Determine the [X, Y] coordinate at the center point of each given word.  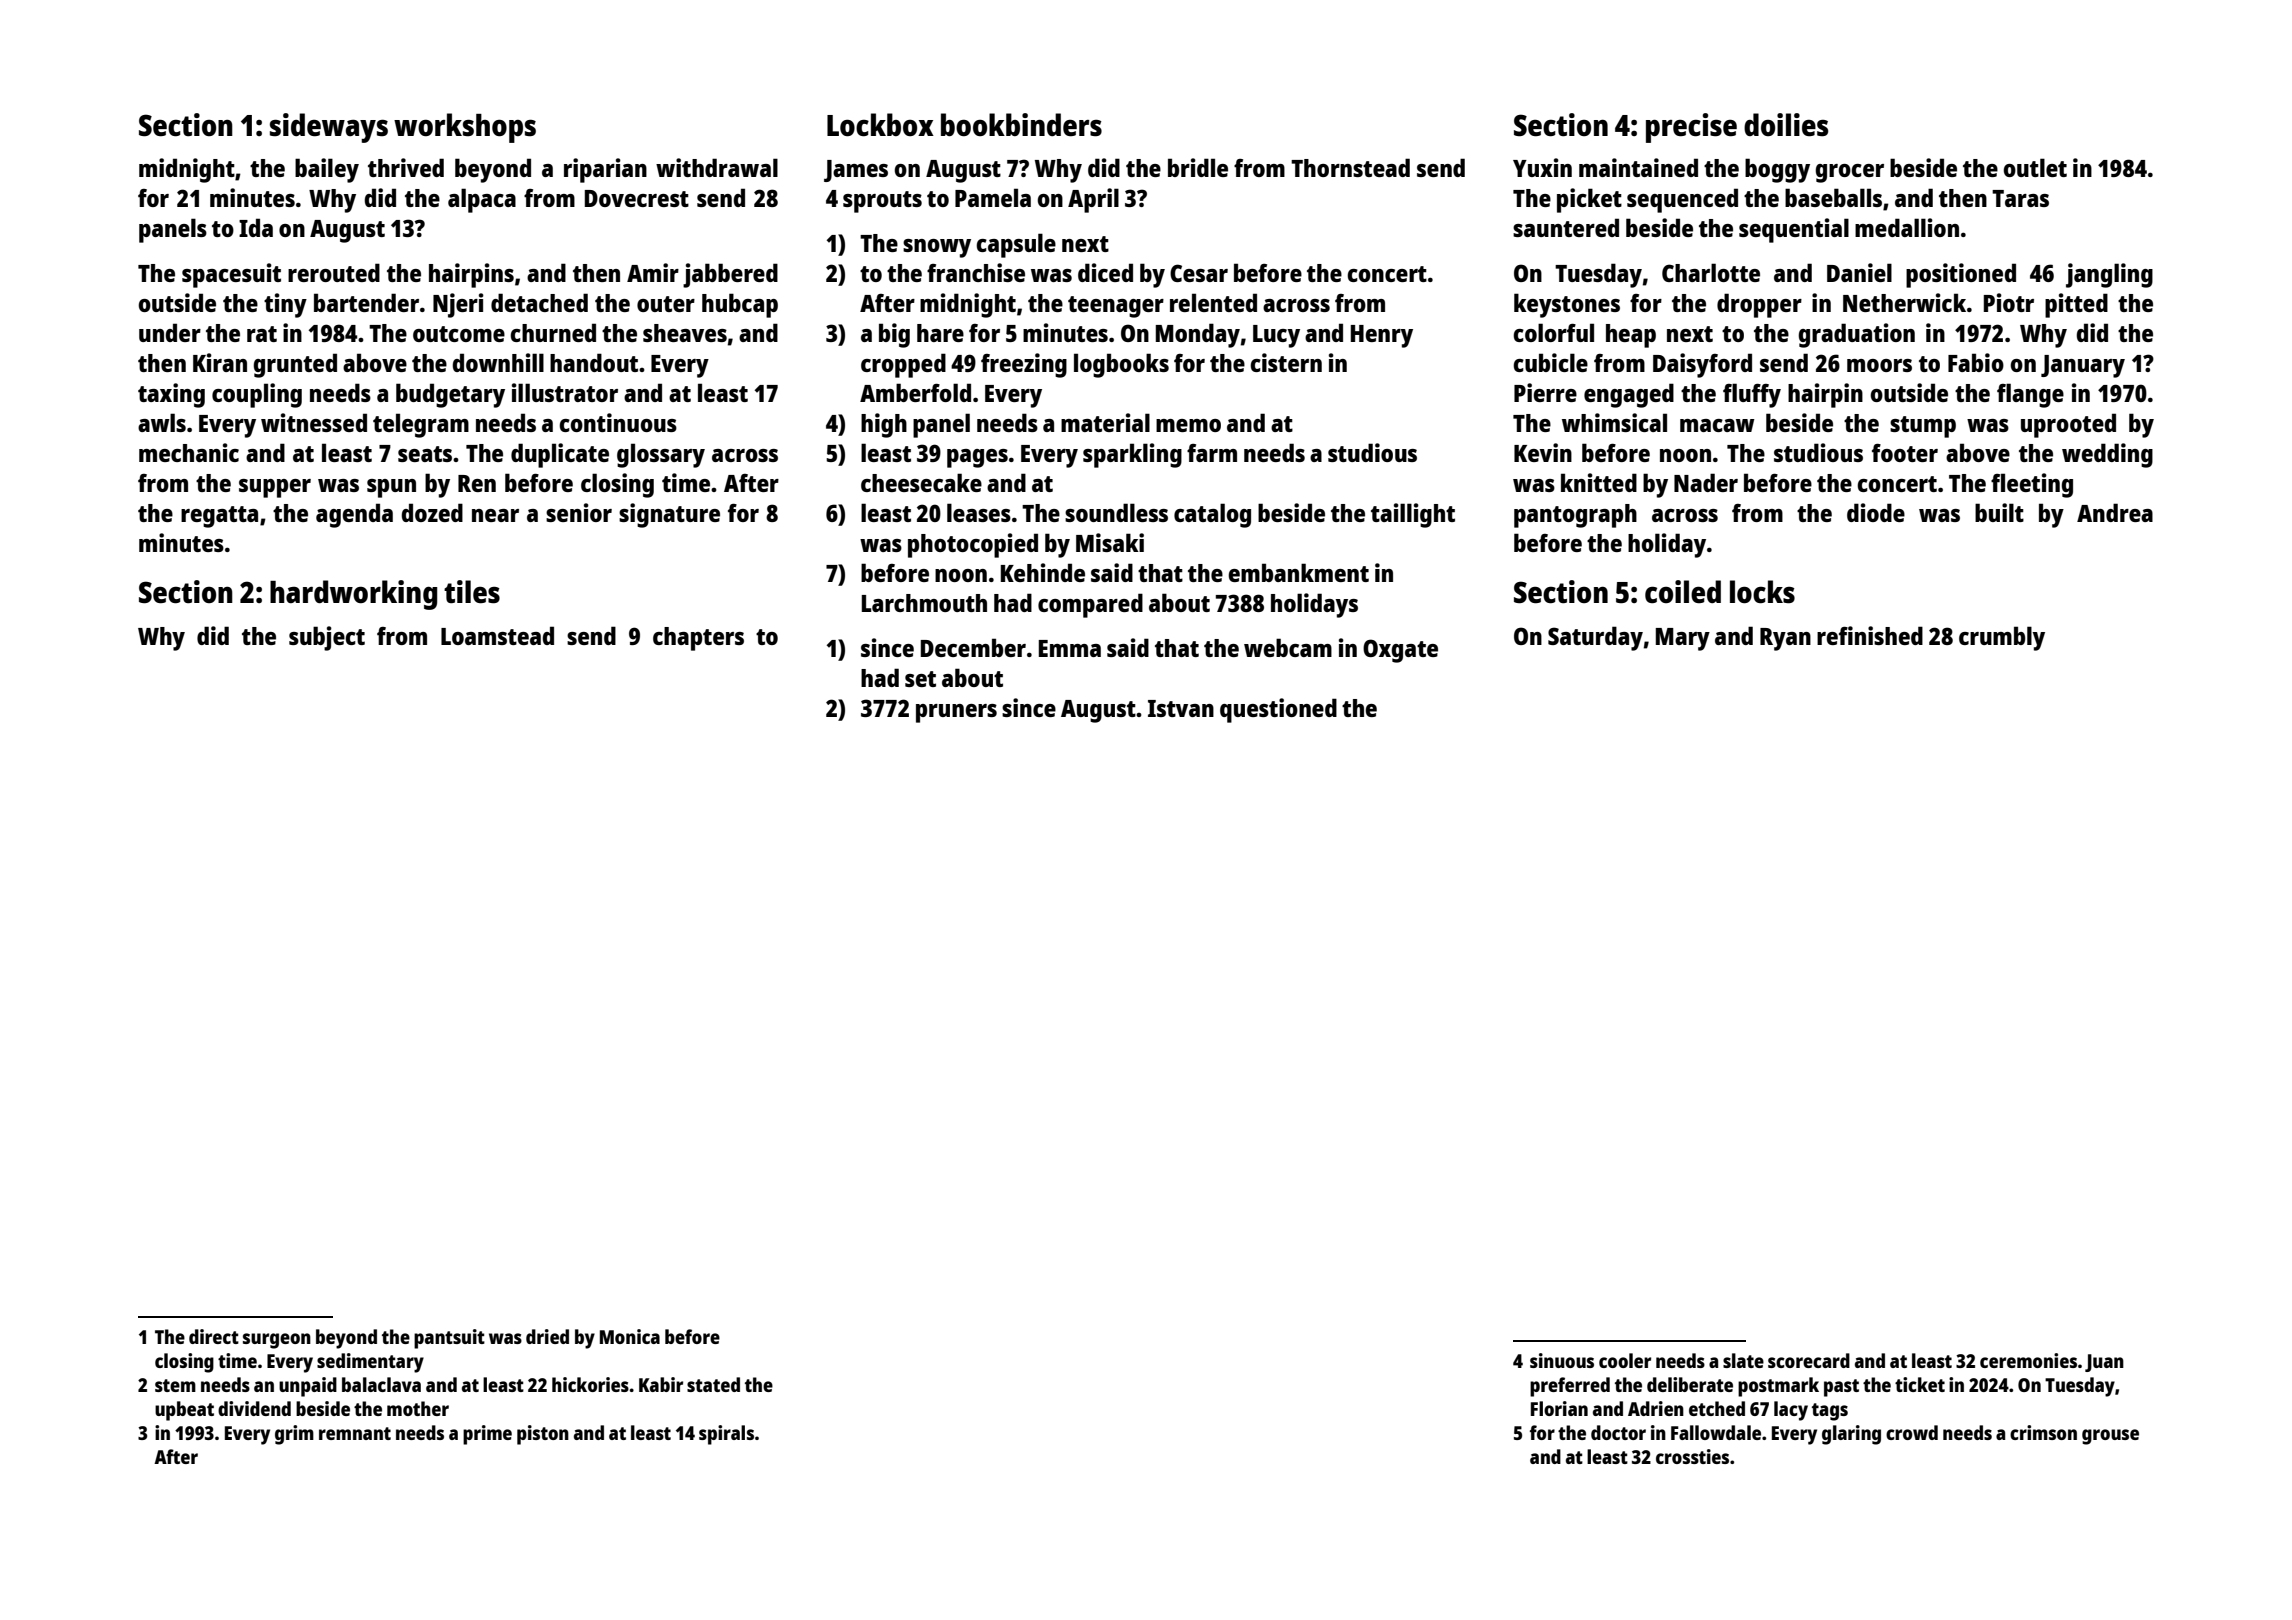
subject [327, 638]
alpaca [482, 200]
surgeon [277, 1341]
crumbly [2002, 638]
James [856, 171]
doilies [1786, 125]
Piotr [2009, 302]
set [920, 679]
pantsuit [449, 1339]
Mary [1683, 639]
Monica [630, 1336]
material [1105, 422]
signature [669, 515]
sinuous [1562, 1360]
